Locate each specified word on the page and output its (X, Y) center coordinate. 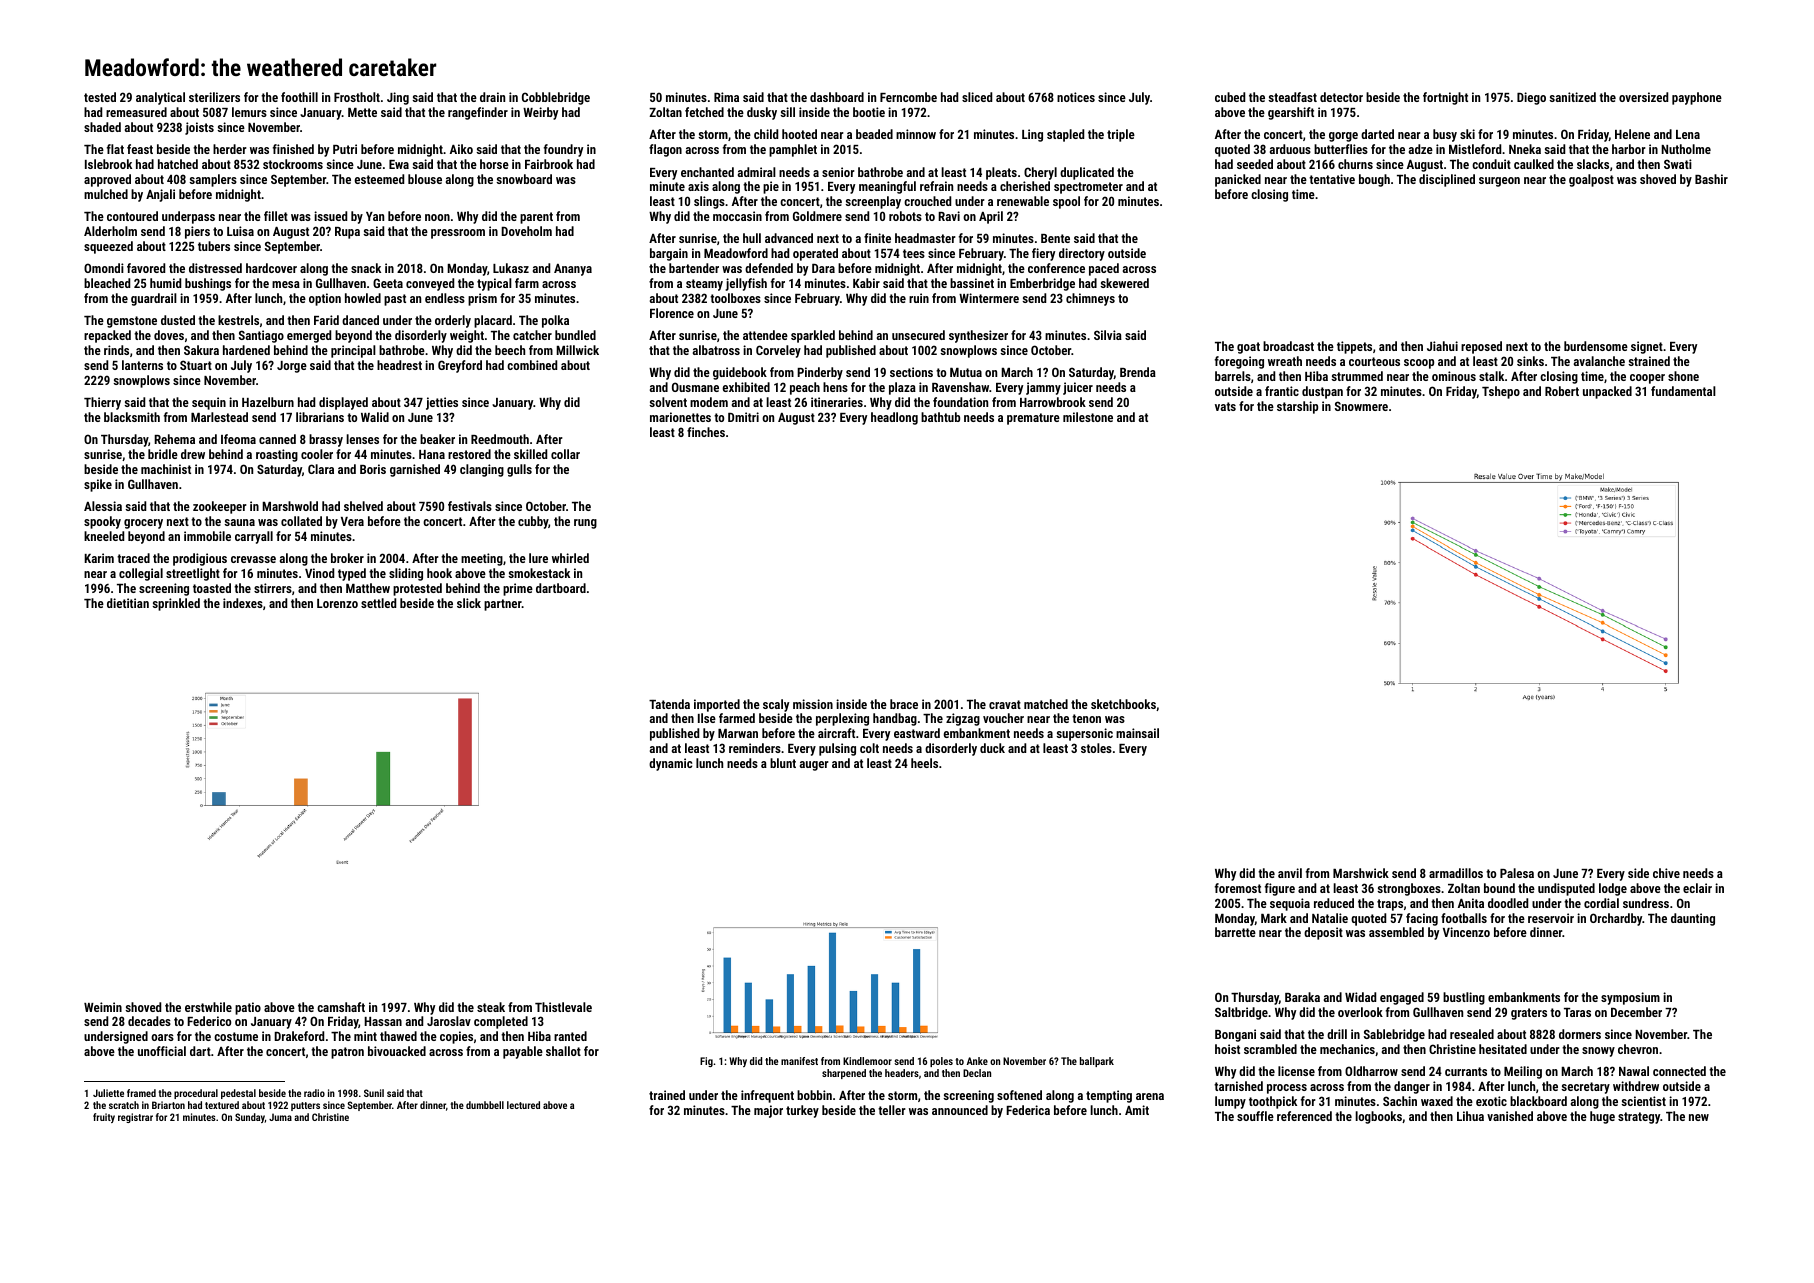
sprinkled (176, 604)
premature (1033, 419)
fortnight (1445, 98)
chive (1666, 873)
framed (141, 1093)
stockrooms (293, 164)
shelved (363, 506)
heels (924, 763)
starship (1297, 407)
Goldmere (817, 216)
